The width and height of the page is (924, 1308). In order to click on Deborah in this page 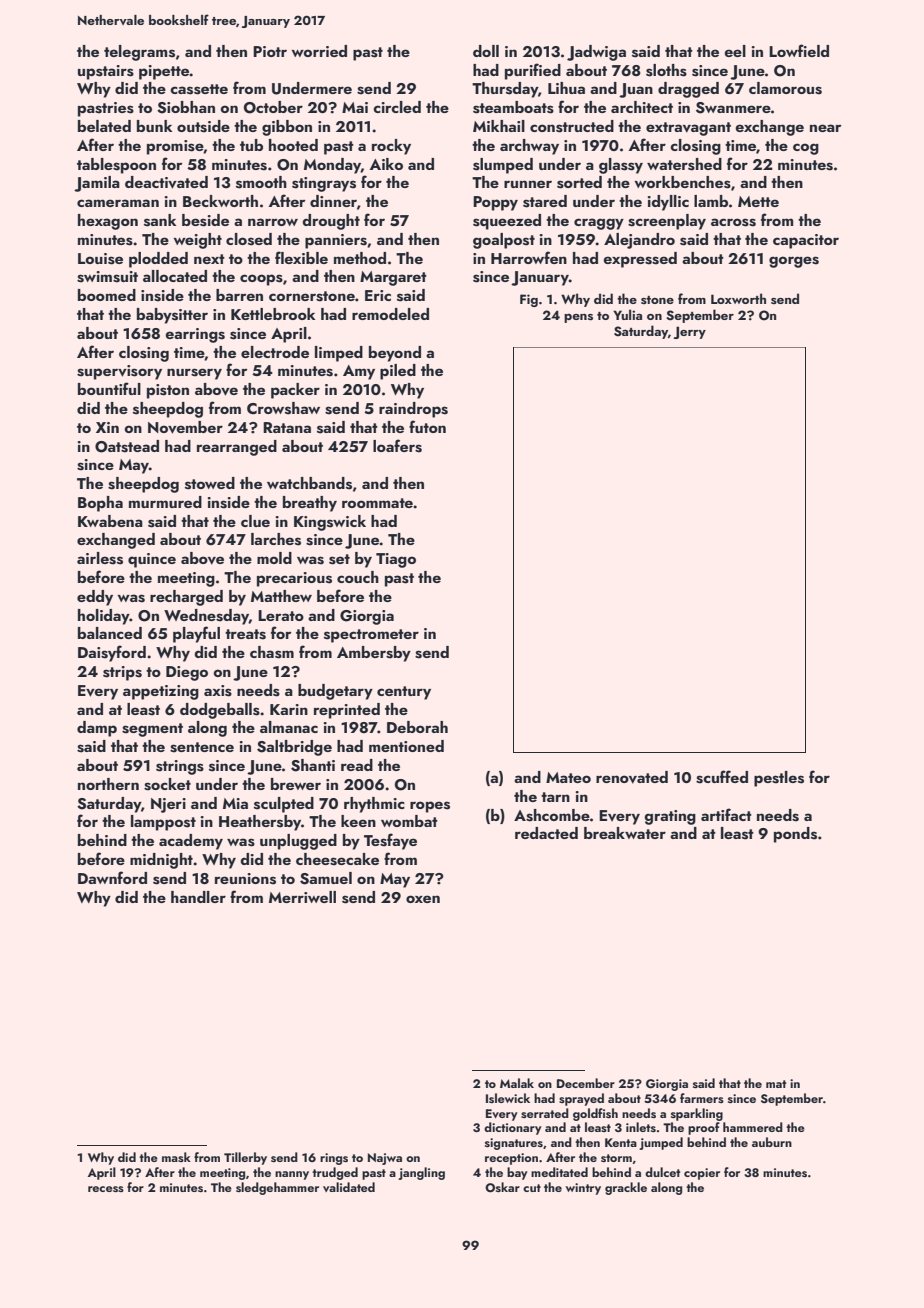, I will do `click(417, 727)`.
